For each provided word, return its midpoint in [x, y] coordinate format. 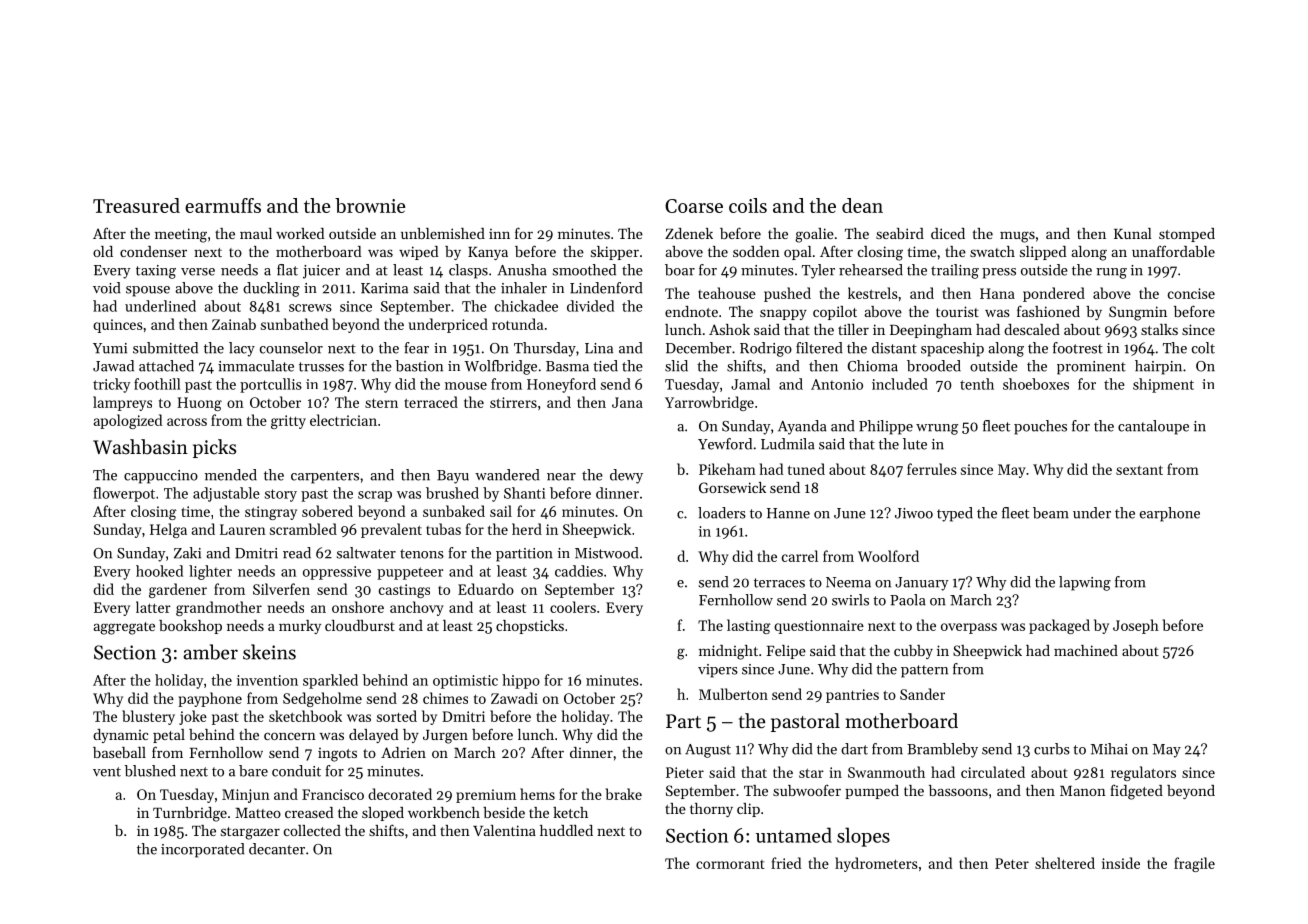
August [708, 751]
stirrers [513, 402]
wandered [507, 475]
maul [256, 233]
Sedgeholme [322, 699]
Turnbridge [190, 814]
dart [854, 749]
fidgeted [1136, 792]
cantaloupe [1153, 427]
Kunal [1133, 233]
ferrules [932, 469]
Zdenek [689, 233]
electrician [343, 420]
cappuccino [161, 477]
